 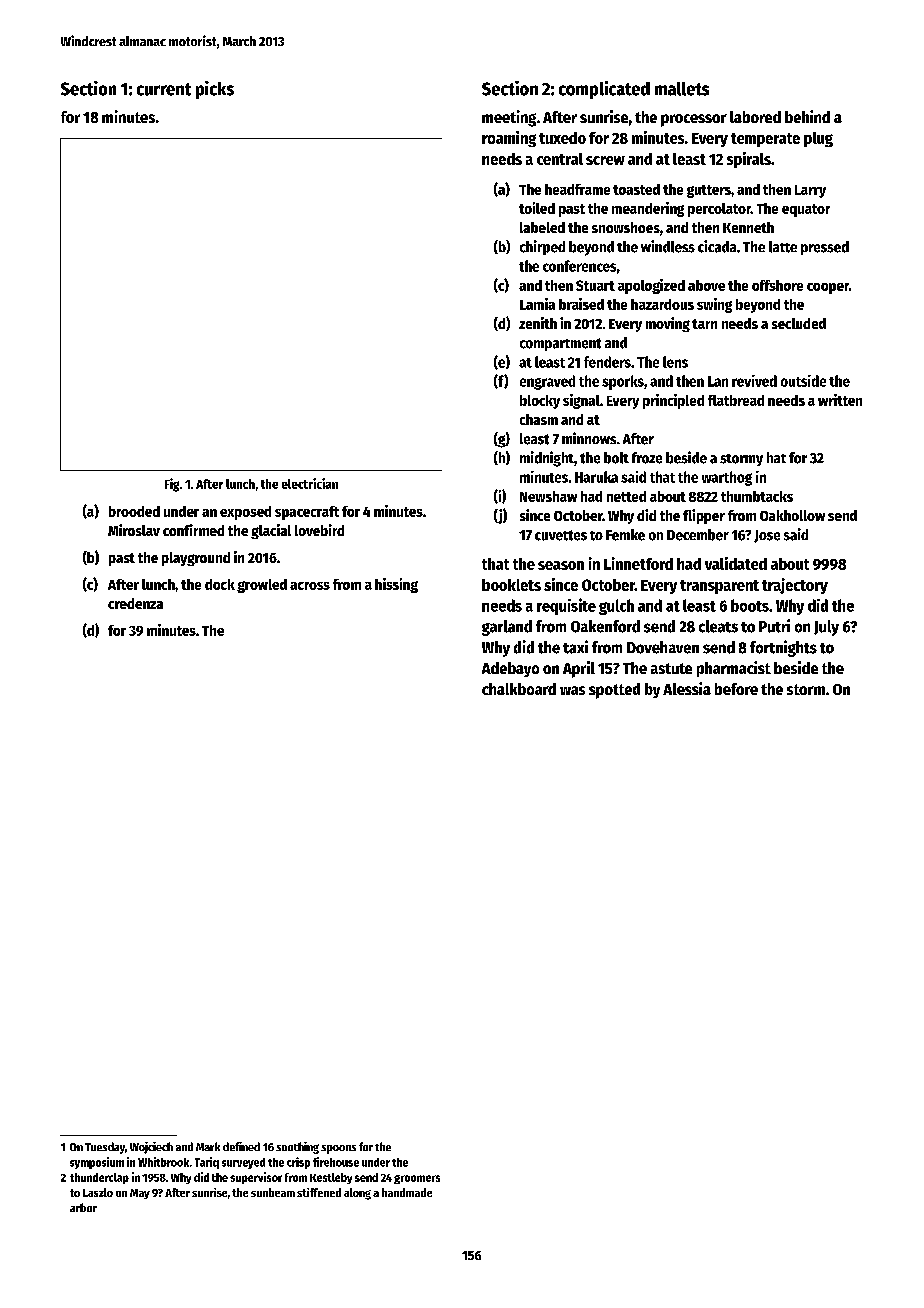 I want to click on sunbeam, so click(x=273, y=1192).
